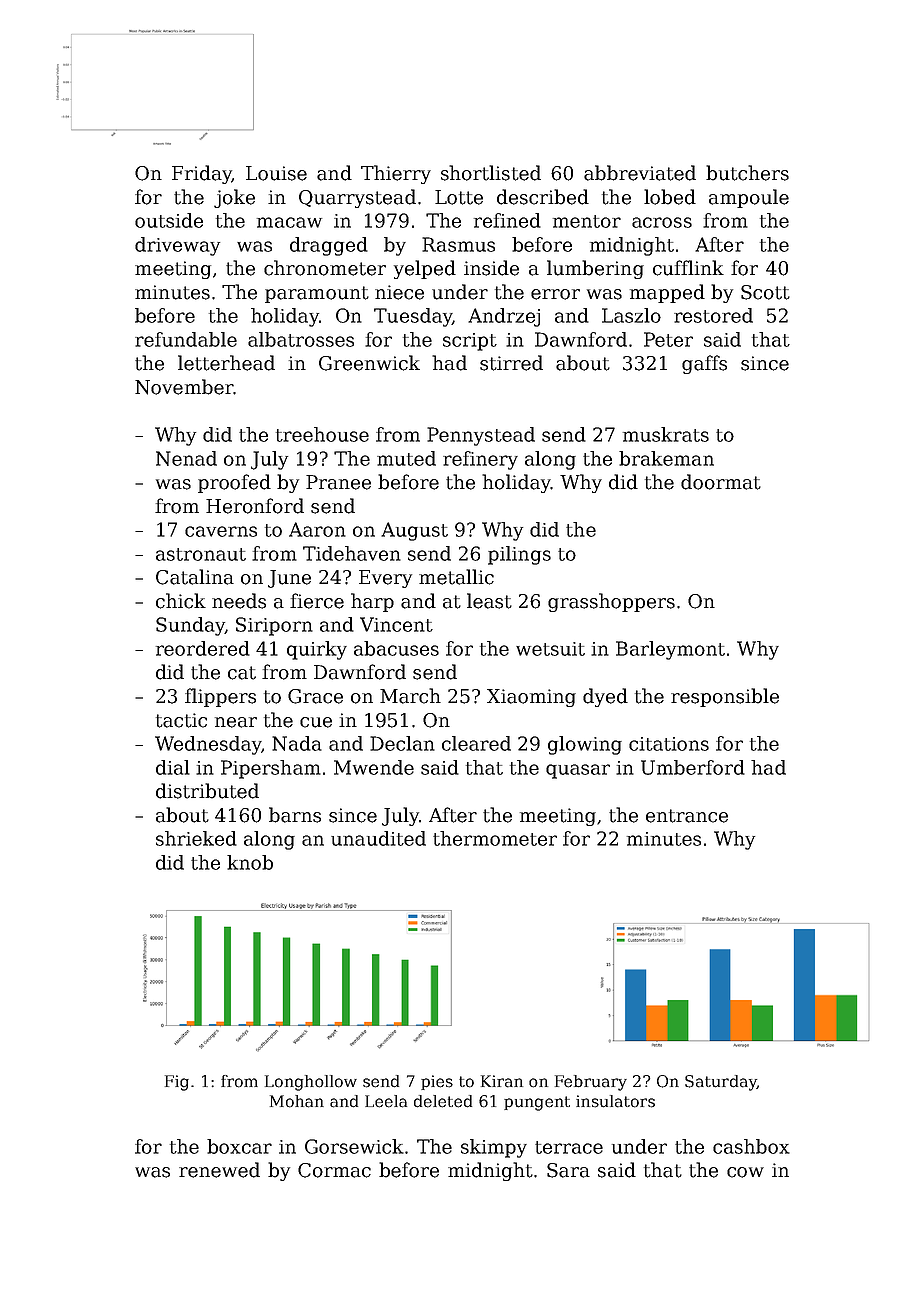 The height and width of the screenshot is (1311, 924). Describe the element at coordinates (239, 1146) in the screenshot. I see `boxcar` at that location.
